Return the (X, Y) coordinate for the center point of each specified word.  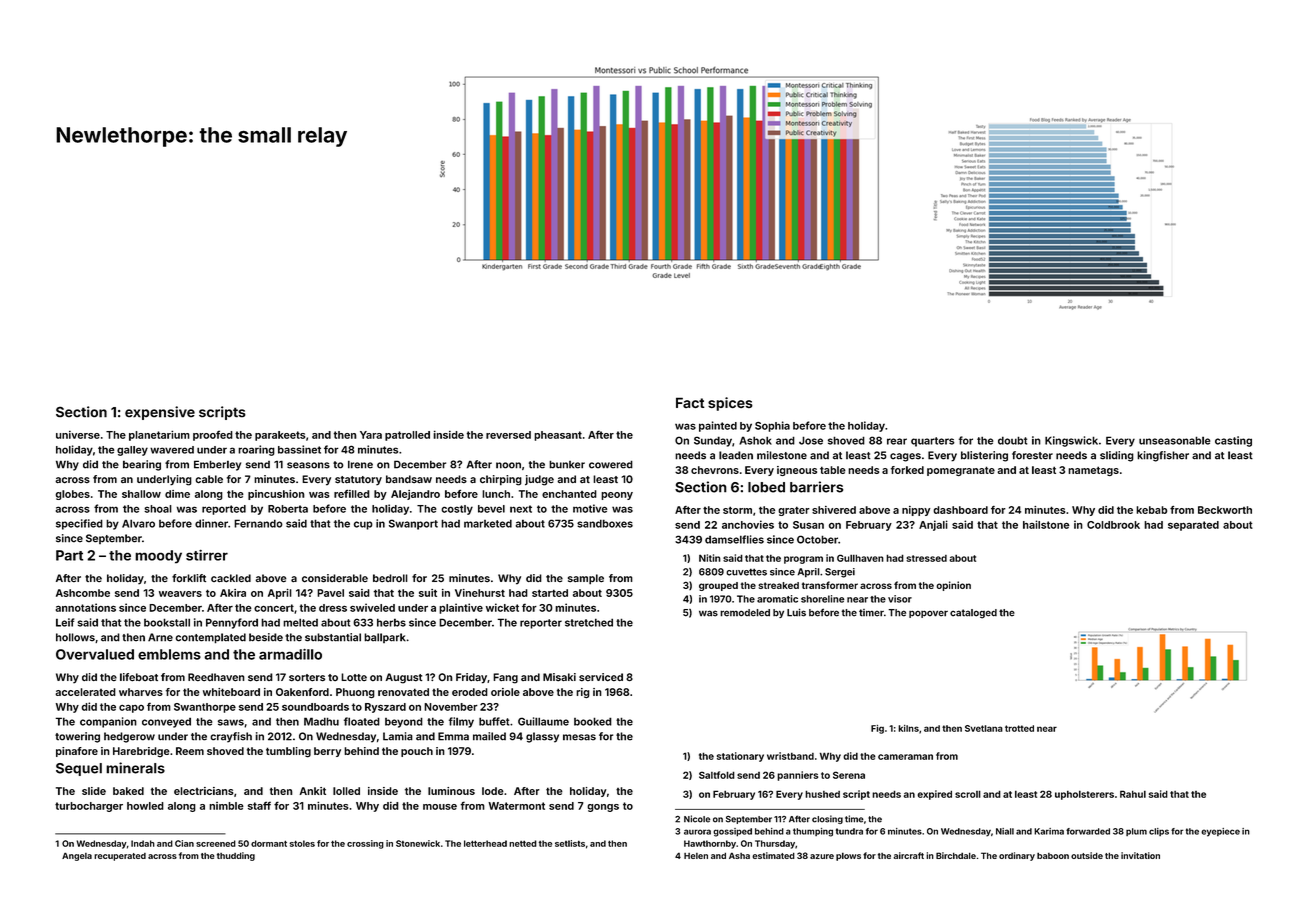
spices (730, 404)
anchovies (748, 524)
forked (907, 470)
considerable (335, 578)
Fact (690, 402)
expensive (160, 413)
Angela (77, 856)
